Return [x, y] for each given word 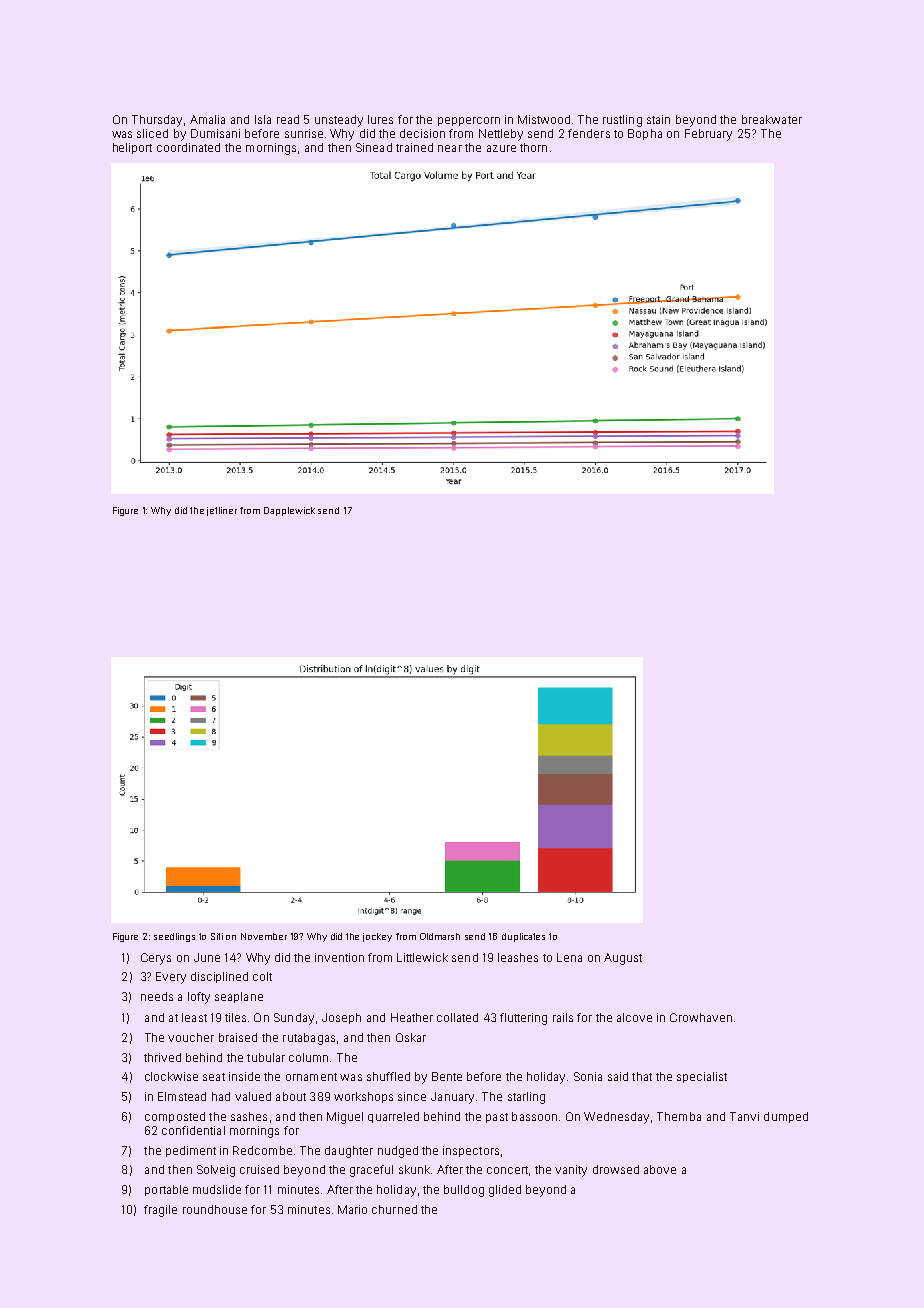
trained [414, 147]
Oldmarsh [440, 936]
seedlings [174, 937]
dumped [786, 1117]
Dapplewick [289, 511]
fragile [160, 1211]
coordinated [188, 147]
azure [501, 148]
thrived [162, 1057]
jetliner [222, 511]
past [497, 1118]
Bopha [645, 134]
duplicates [523, 937]
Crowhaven [701, 1017]
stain [658, 119]
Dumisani [215, 133]
